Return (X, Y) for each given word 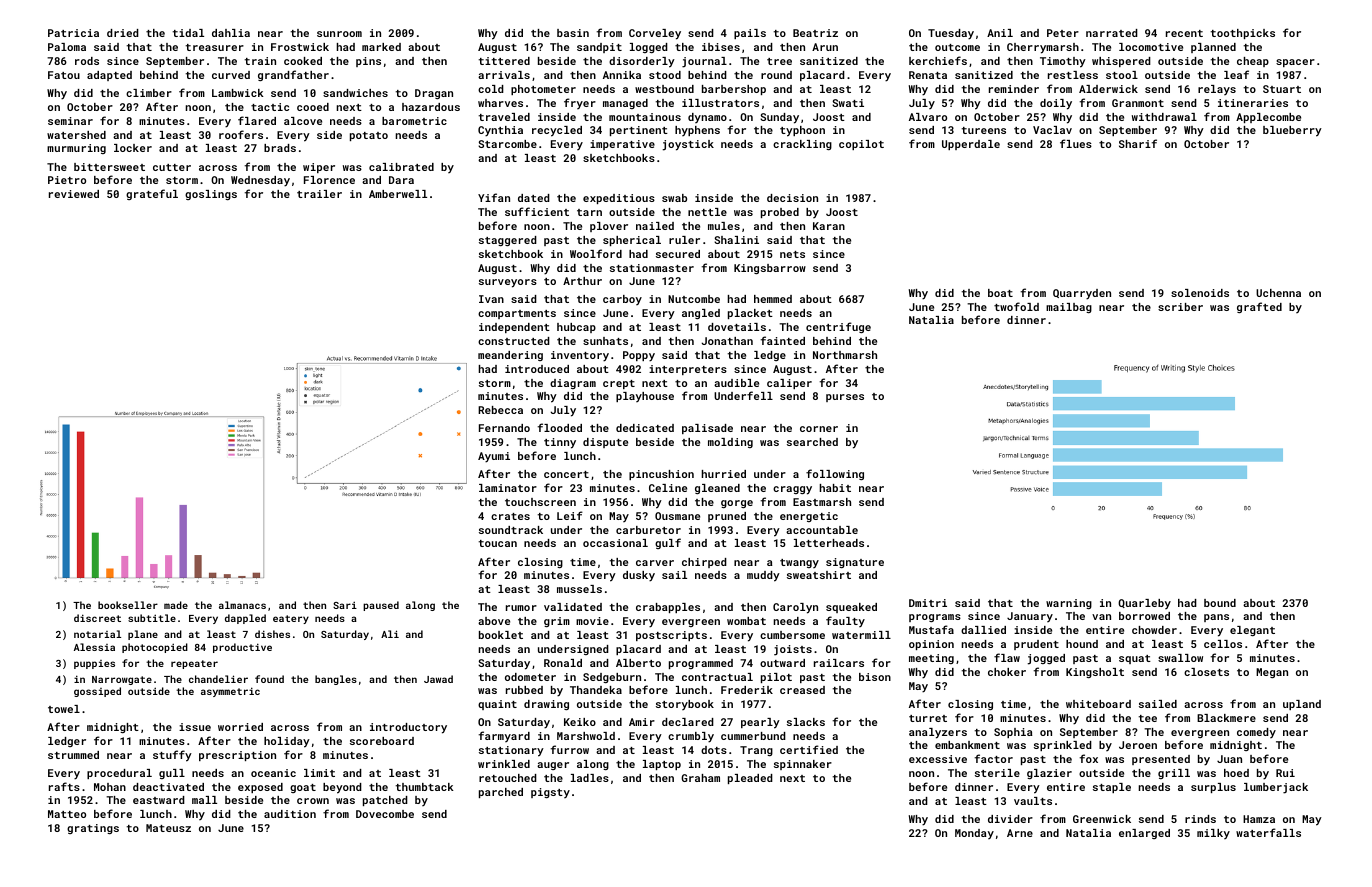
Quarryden (1082, 294)
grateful (152, 194)
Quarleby (1144, 604)
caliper (789, 384)
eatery (291, 619)
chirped (704, 563)
